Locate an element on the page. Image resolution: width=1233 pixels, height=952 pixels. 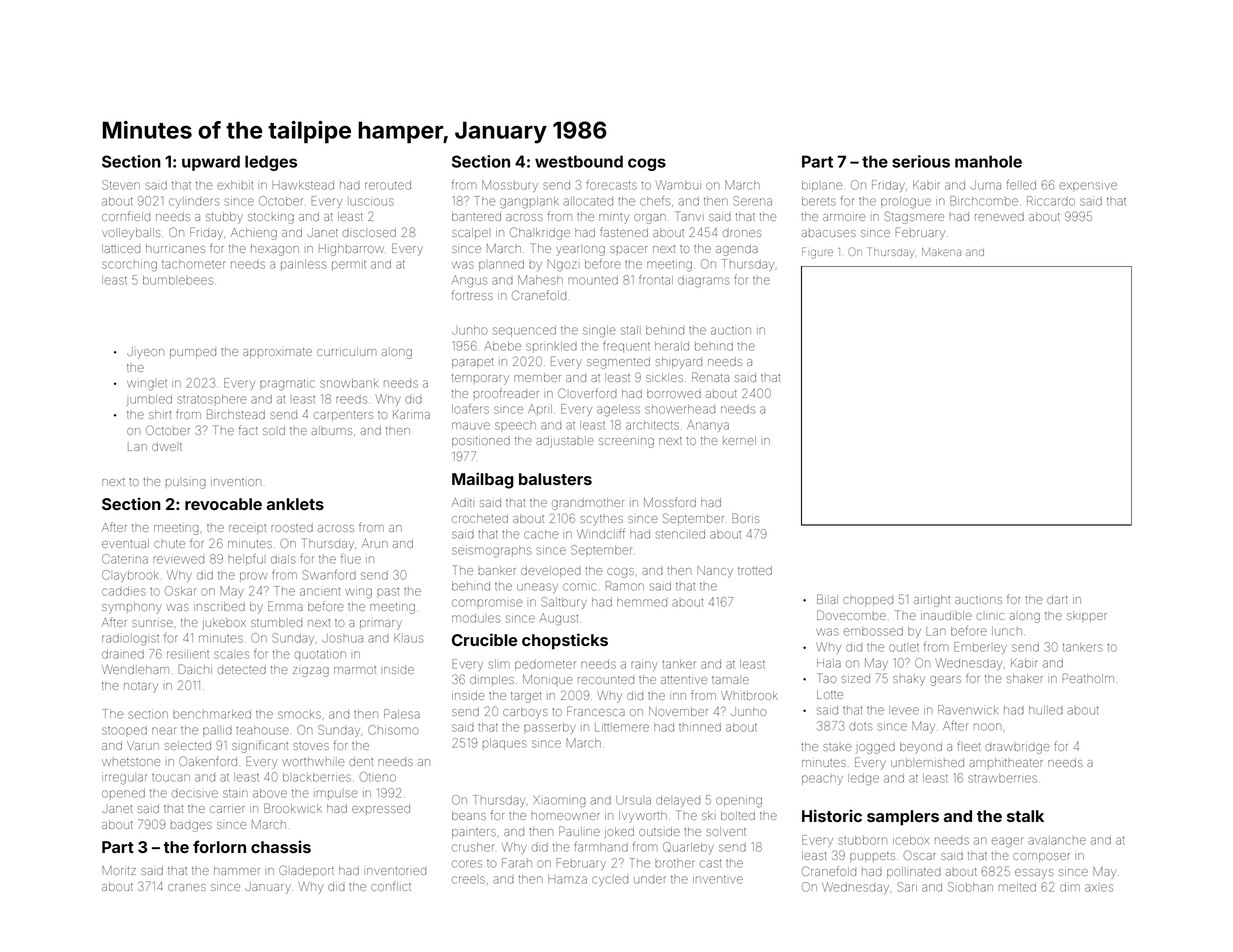
rainy is located at coordinates (644, 666).
